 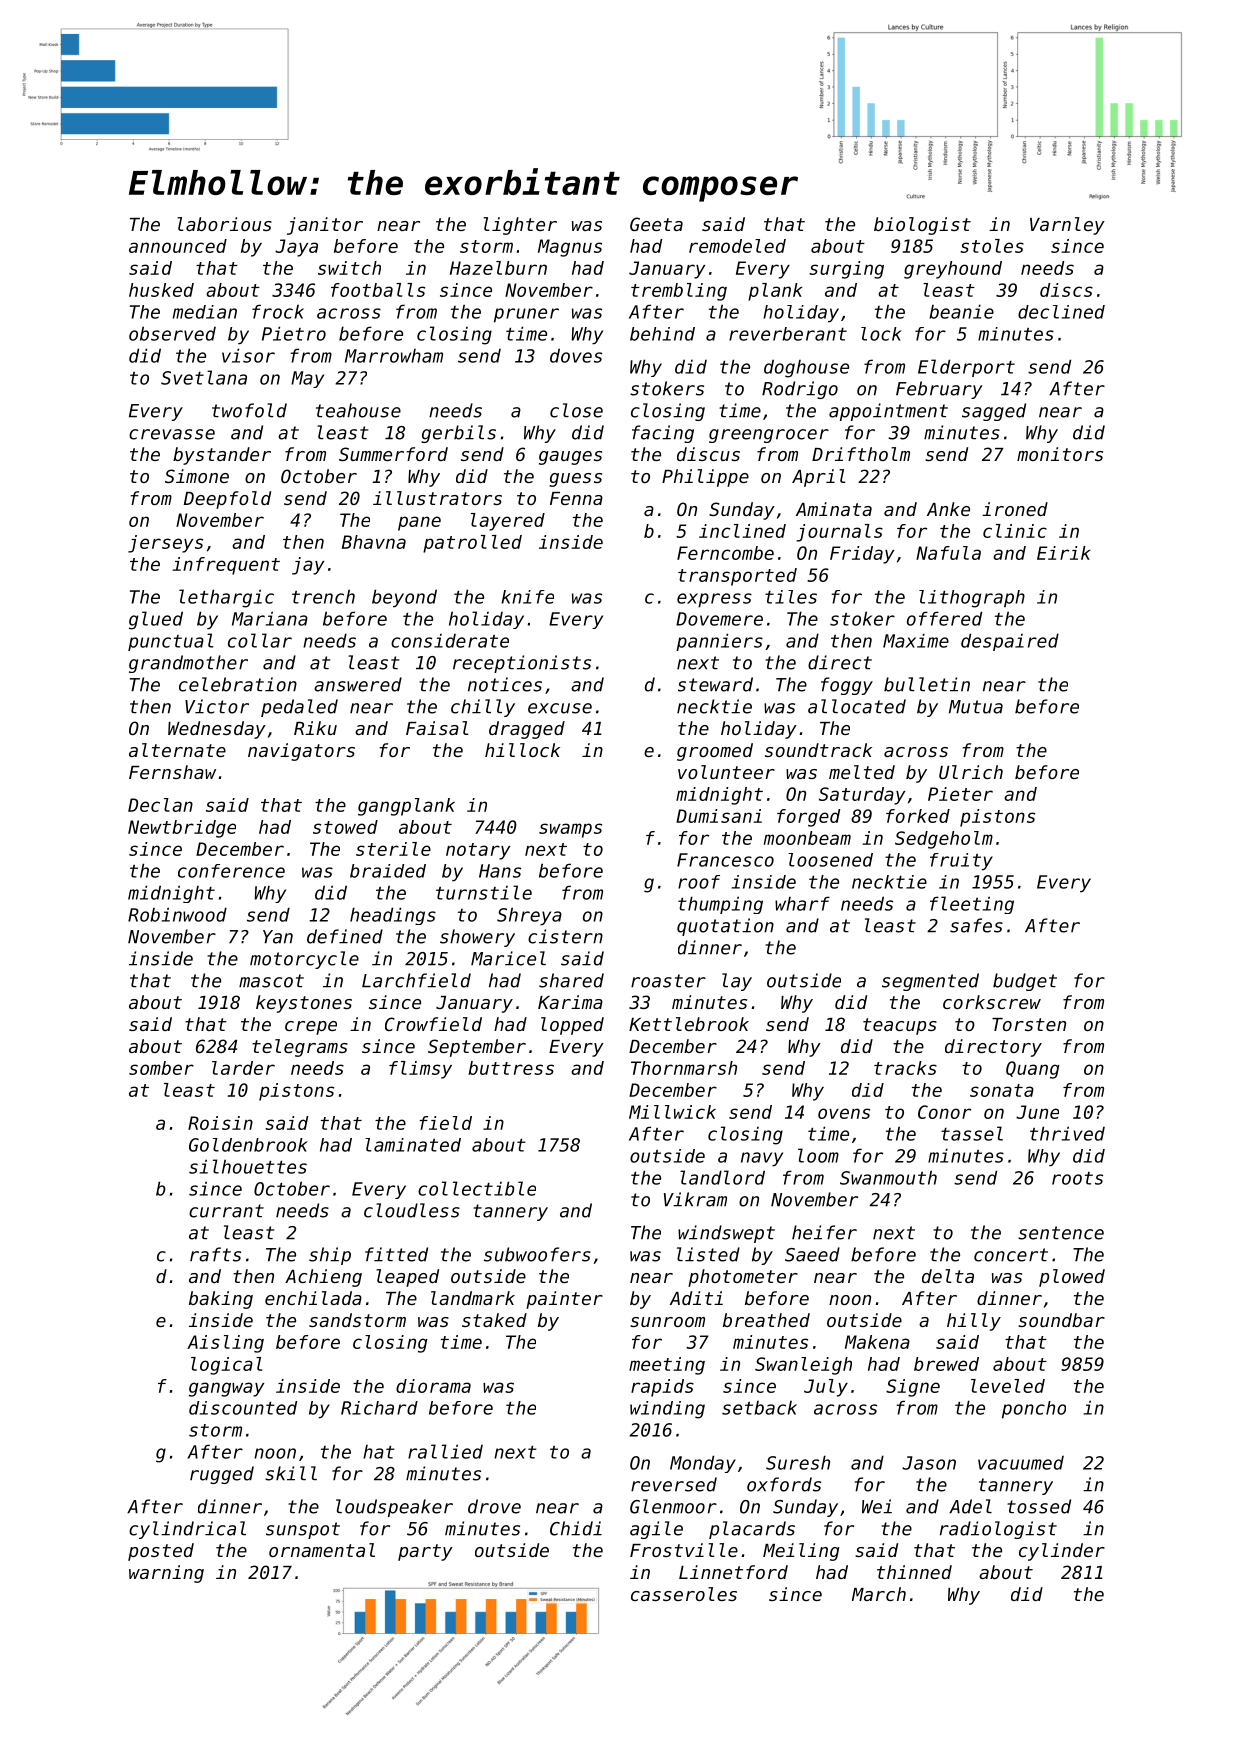 What do you see at coordinates (994, 412) in the image?
I see `sagged` at bounding box center [994, 412].
